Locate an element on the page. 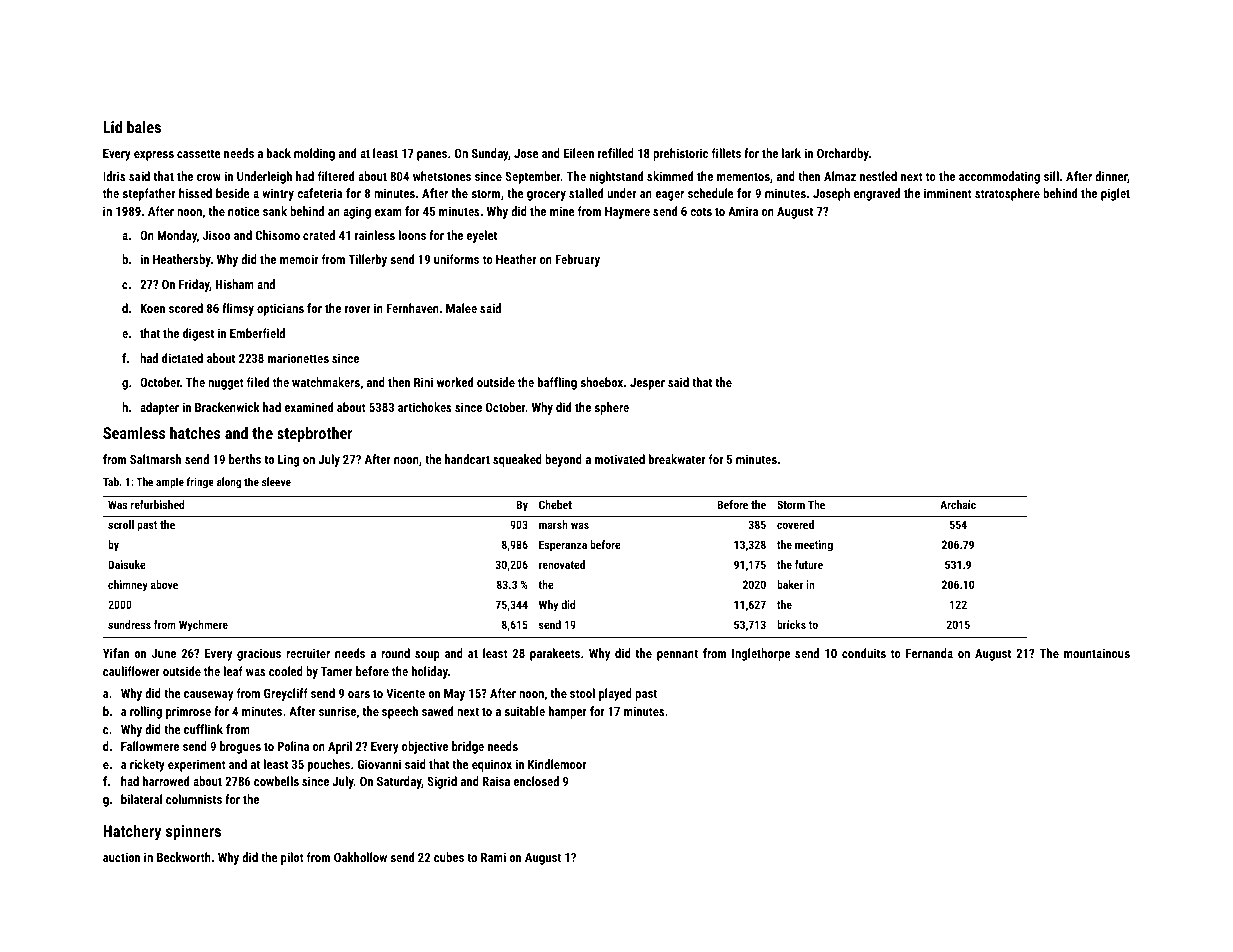  mountainous is located at coordinates (1097, 653).
